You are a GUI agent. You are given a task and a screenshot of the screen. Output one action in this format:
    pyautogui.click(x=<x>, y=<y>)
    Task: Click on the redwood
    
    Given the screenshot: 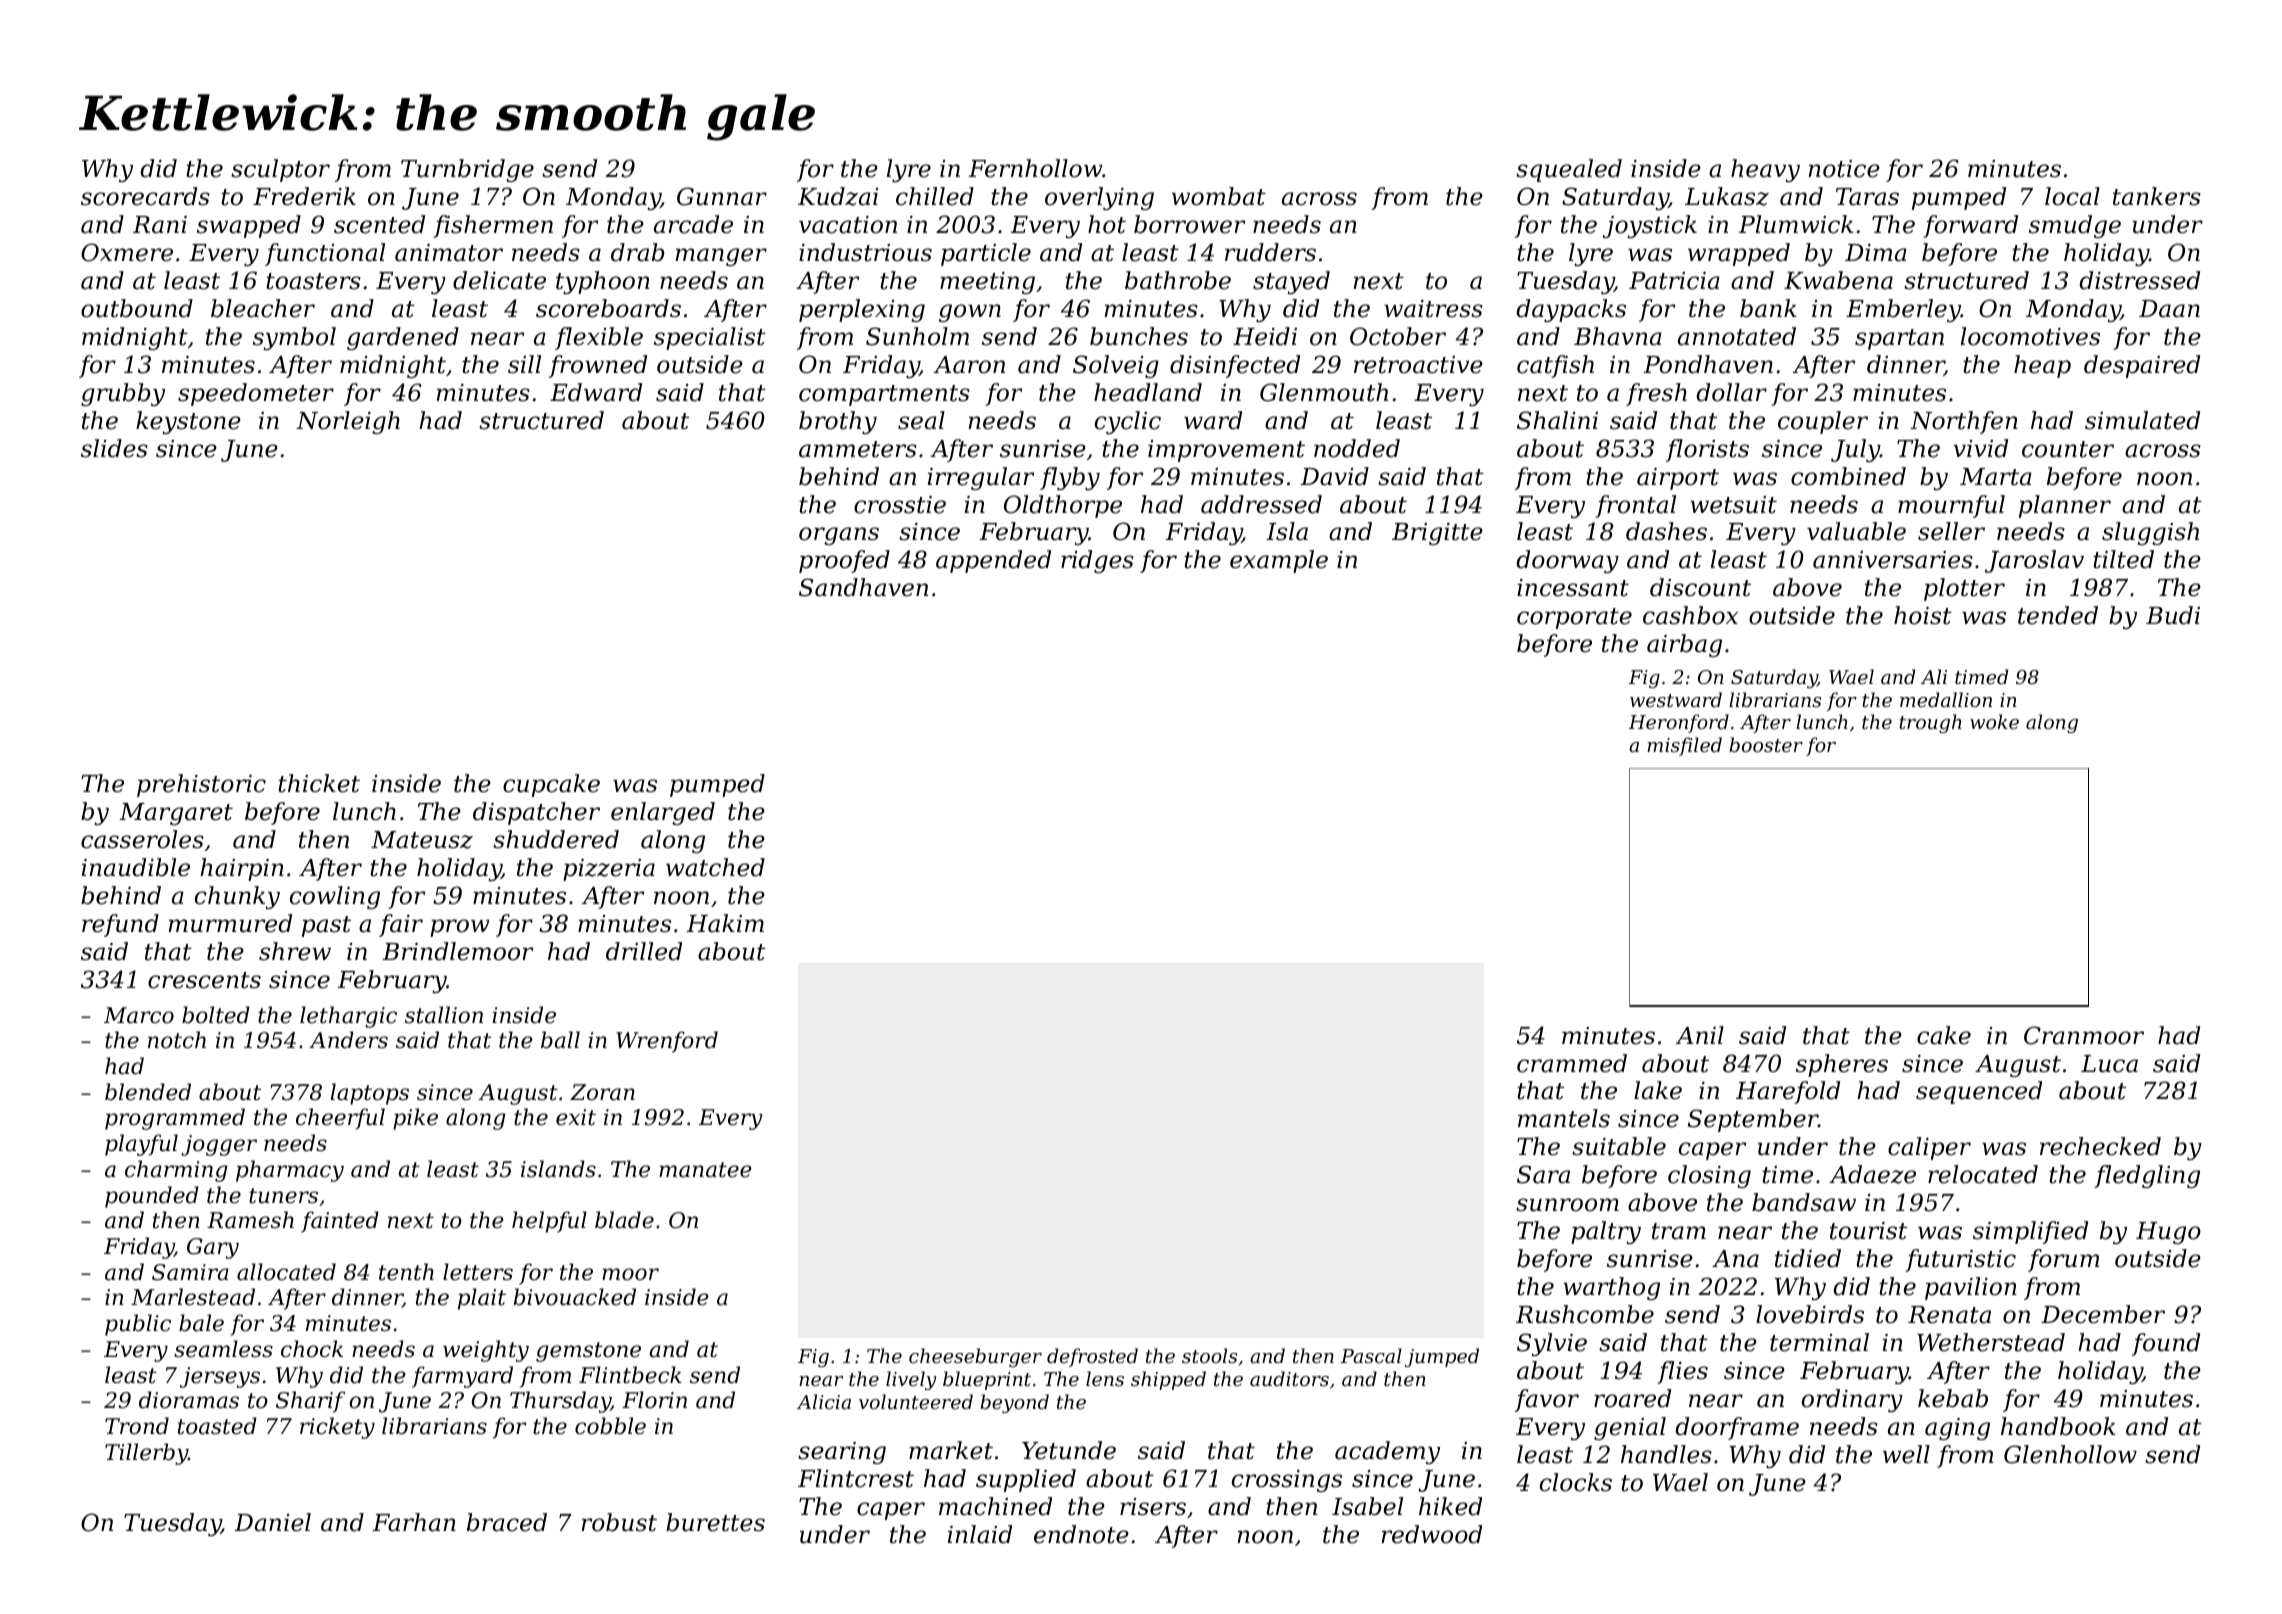 What is the action you would take?
    pyautogui.click(x=1432, y=1534)
